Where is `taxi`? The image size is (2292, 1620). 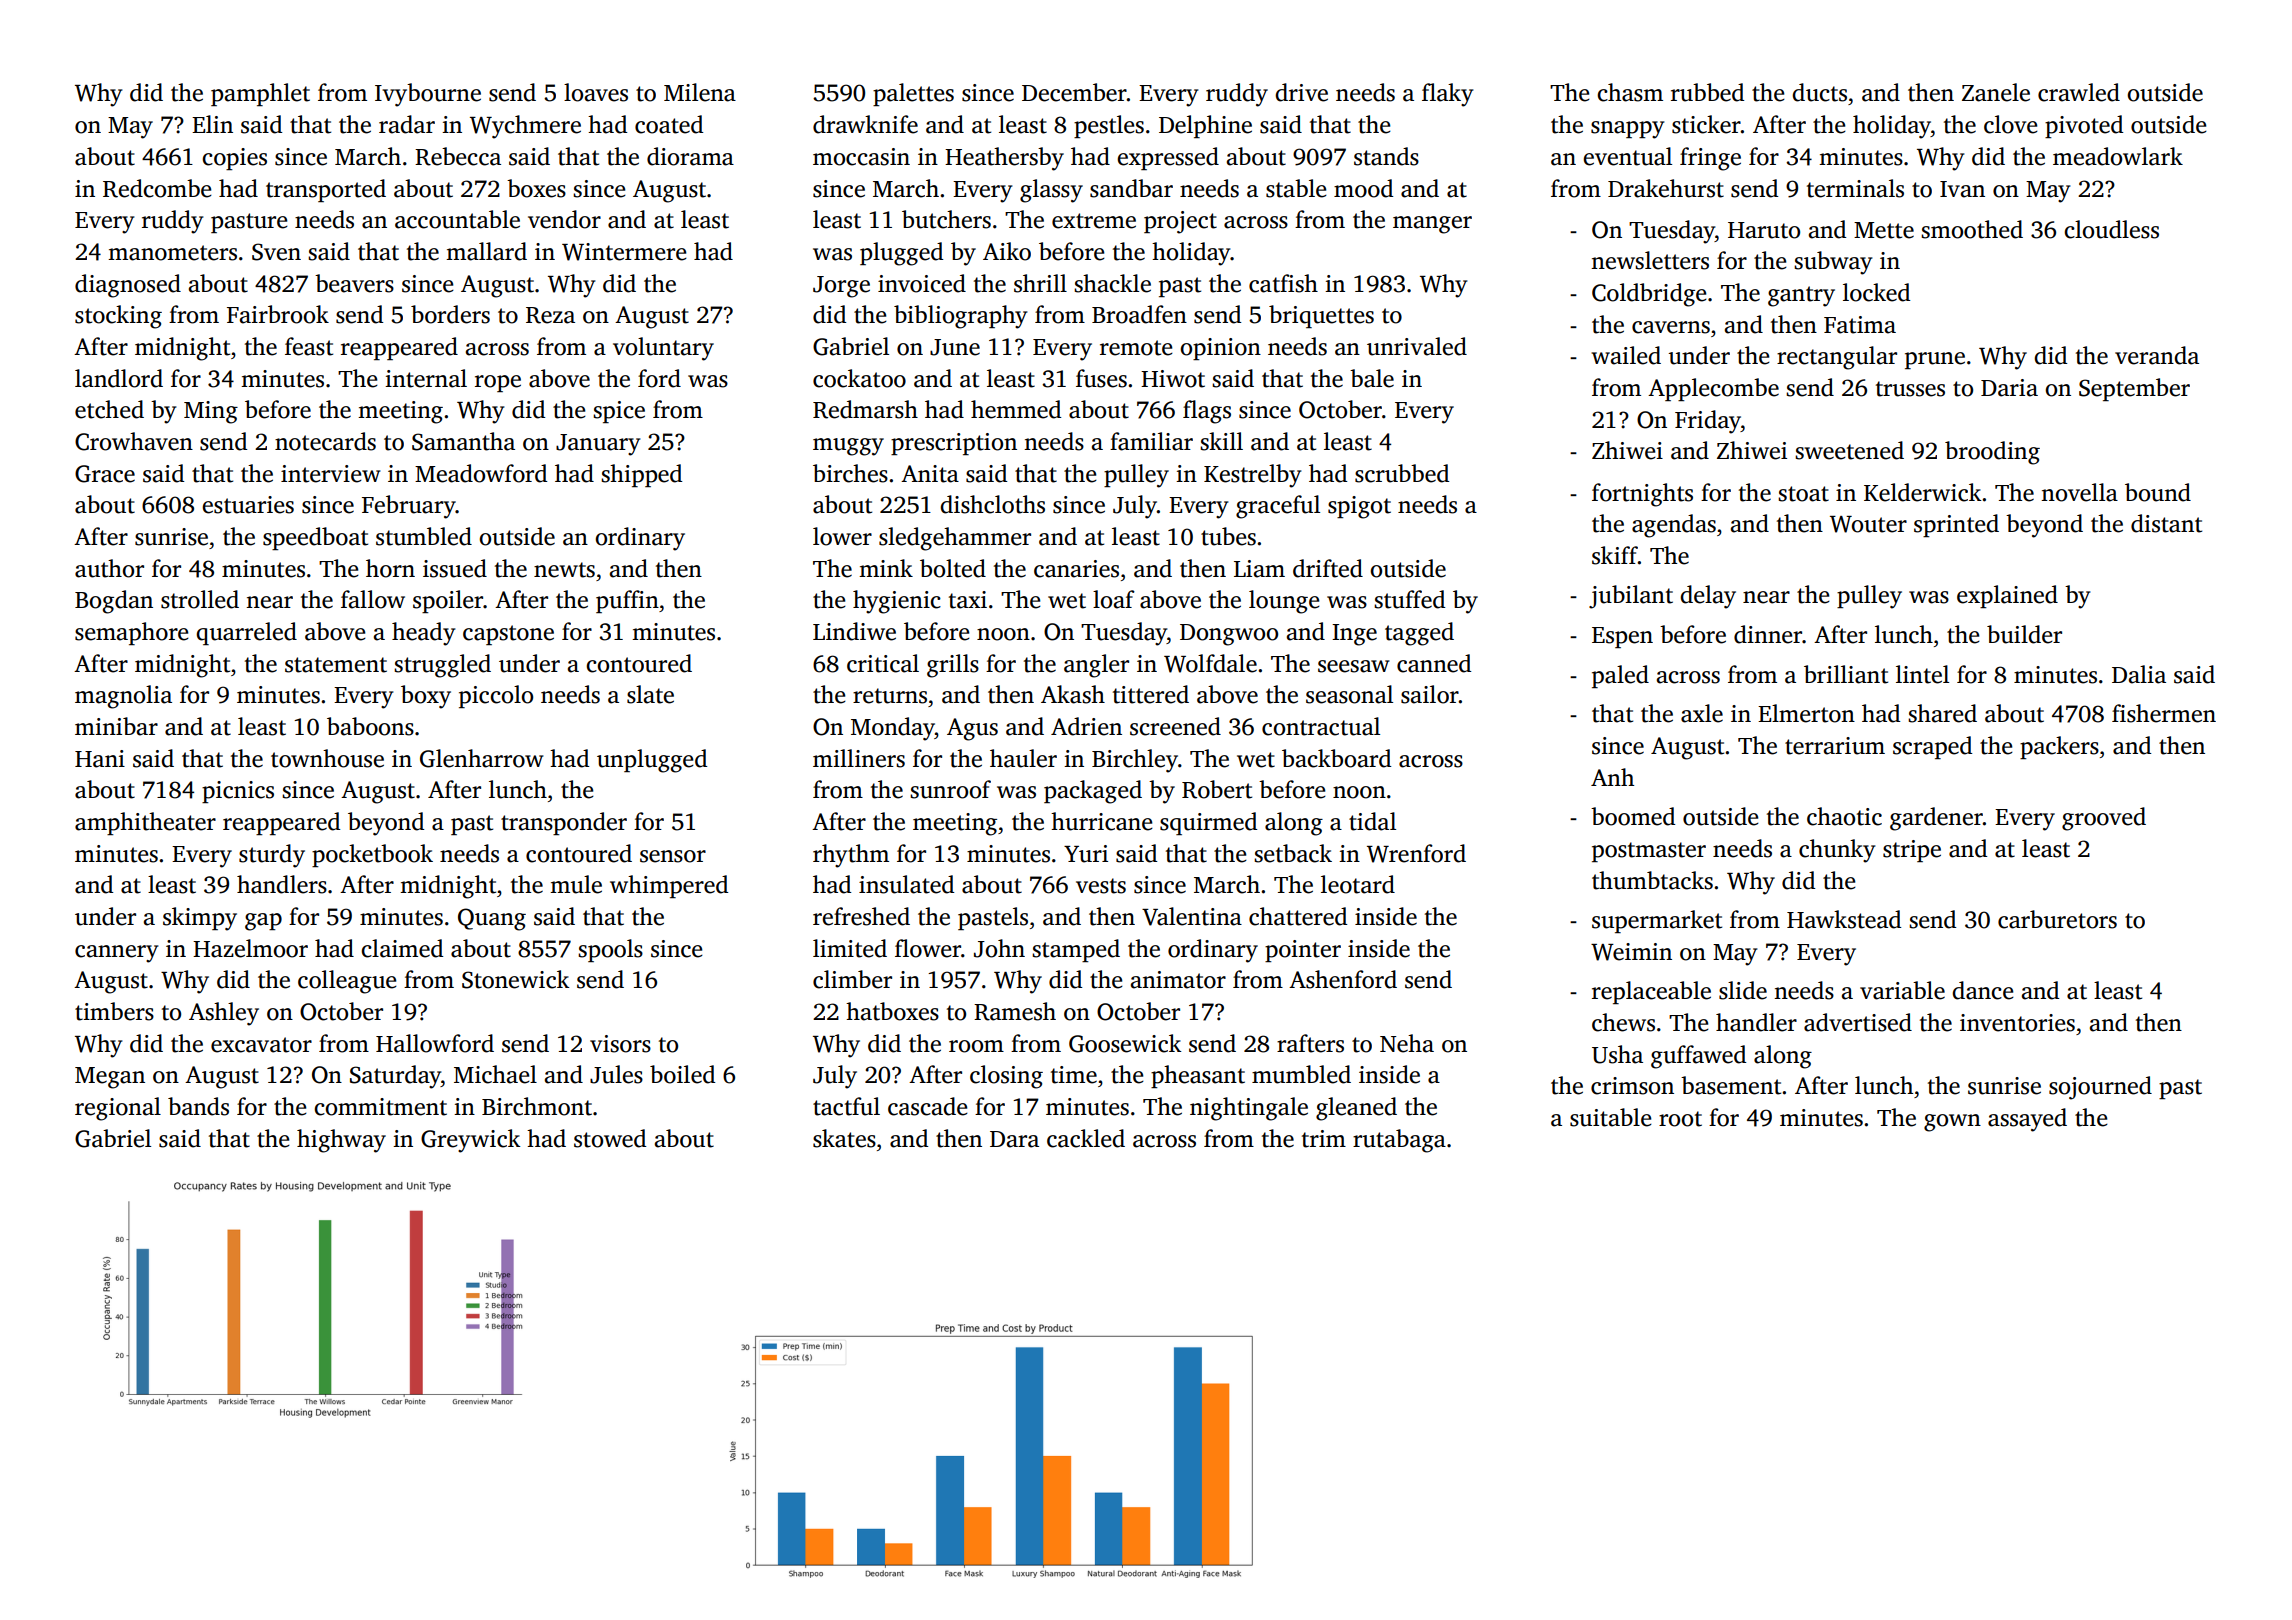 taxi is located at coordinates (968, 600).
